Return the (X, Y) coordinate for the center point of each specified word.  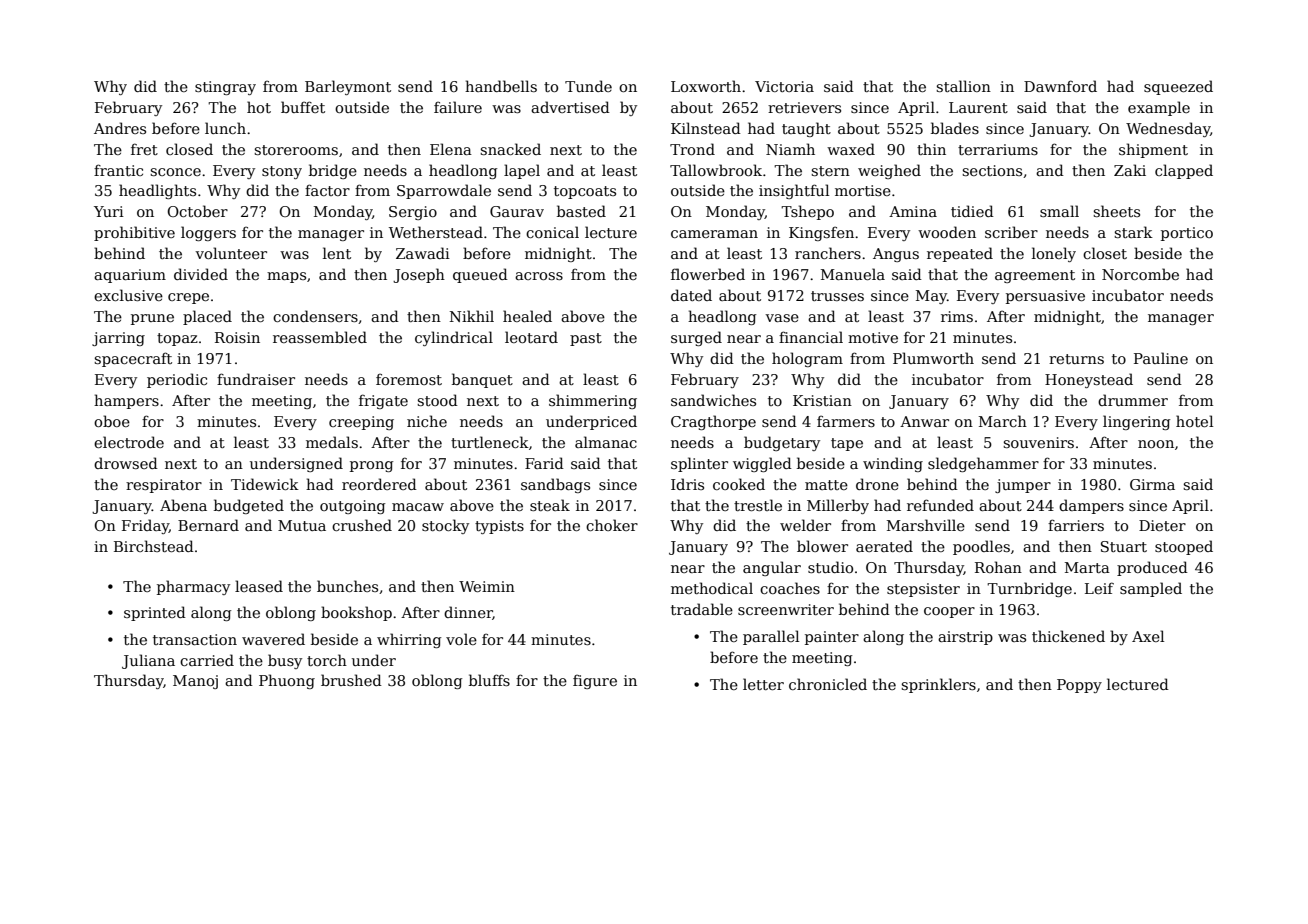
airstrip (965, 638)
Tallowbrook (716, 170)
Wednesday (1168, 129)
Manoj (195, 682)
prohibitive (134, 233)
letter (763, 684)
